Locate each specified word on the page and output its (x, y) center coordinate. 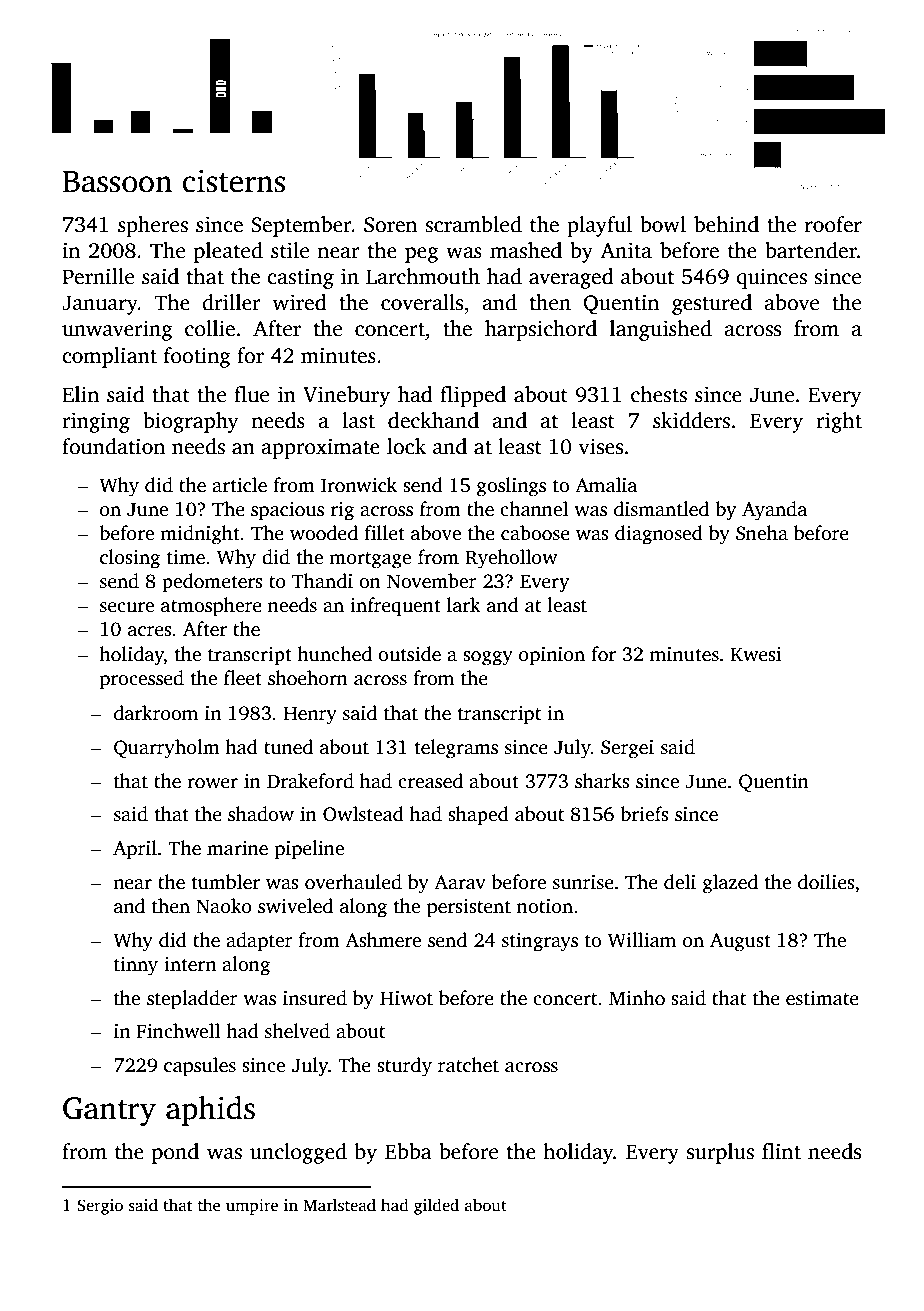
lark (464, 605)
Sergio (100, 1207)
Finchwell (178, 1031)
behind (726, 224)
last (358, 420)
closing (130, 559)
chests (659, 394)
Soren (390, 225)
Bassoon (117, 182)
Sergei (627, 749)
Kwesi (756, 654)
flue (251, 394)
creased (430, 781)
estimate (822, 998)
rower (212, 783)
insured (315, 998)
